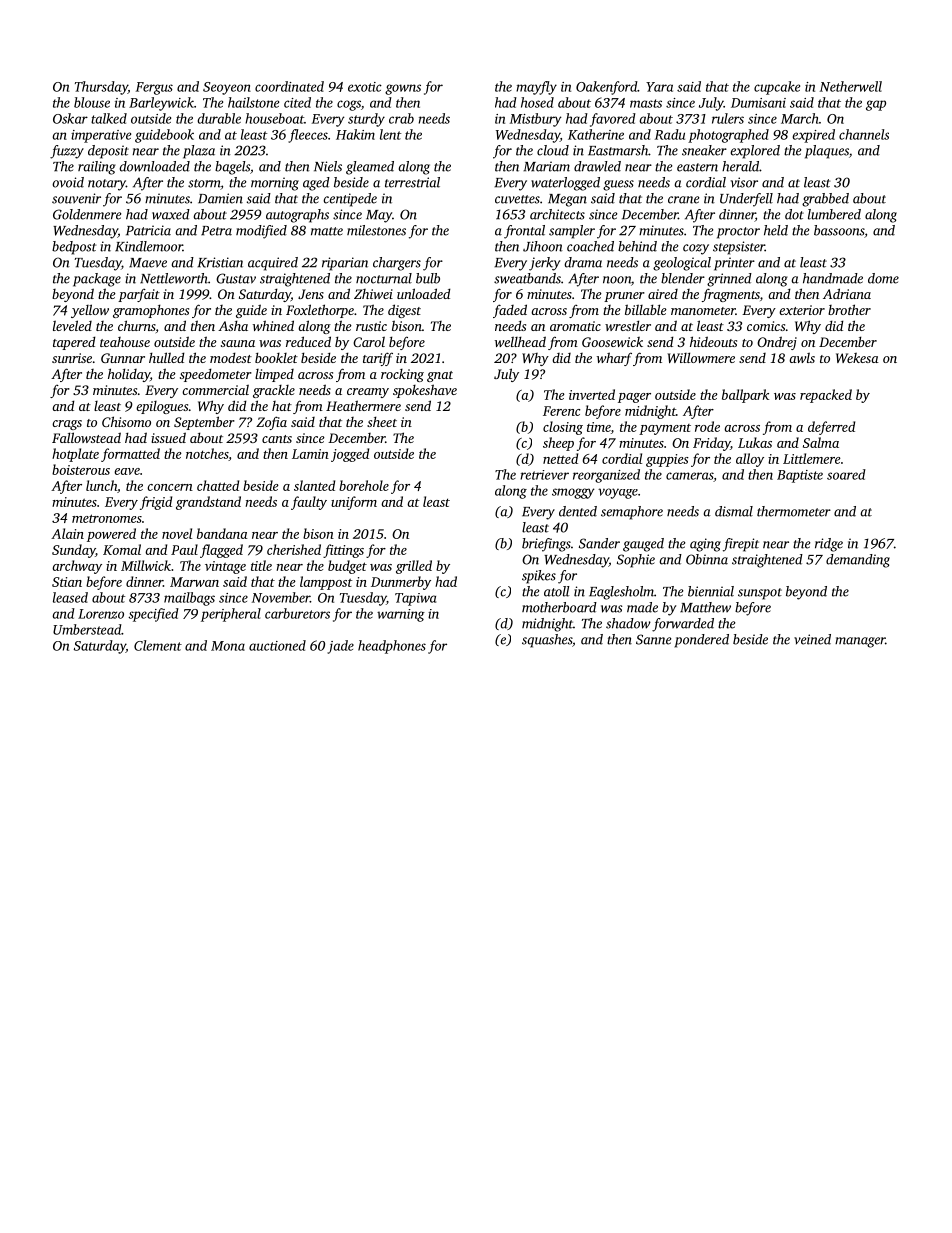 The height and width of the screenshot is (1233, 952). Describe the element at coordinates (392, 647) in the screenshot. I see `headphones` at that location.
